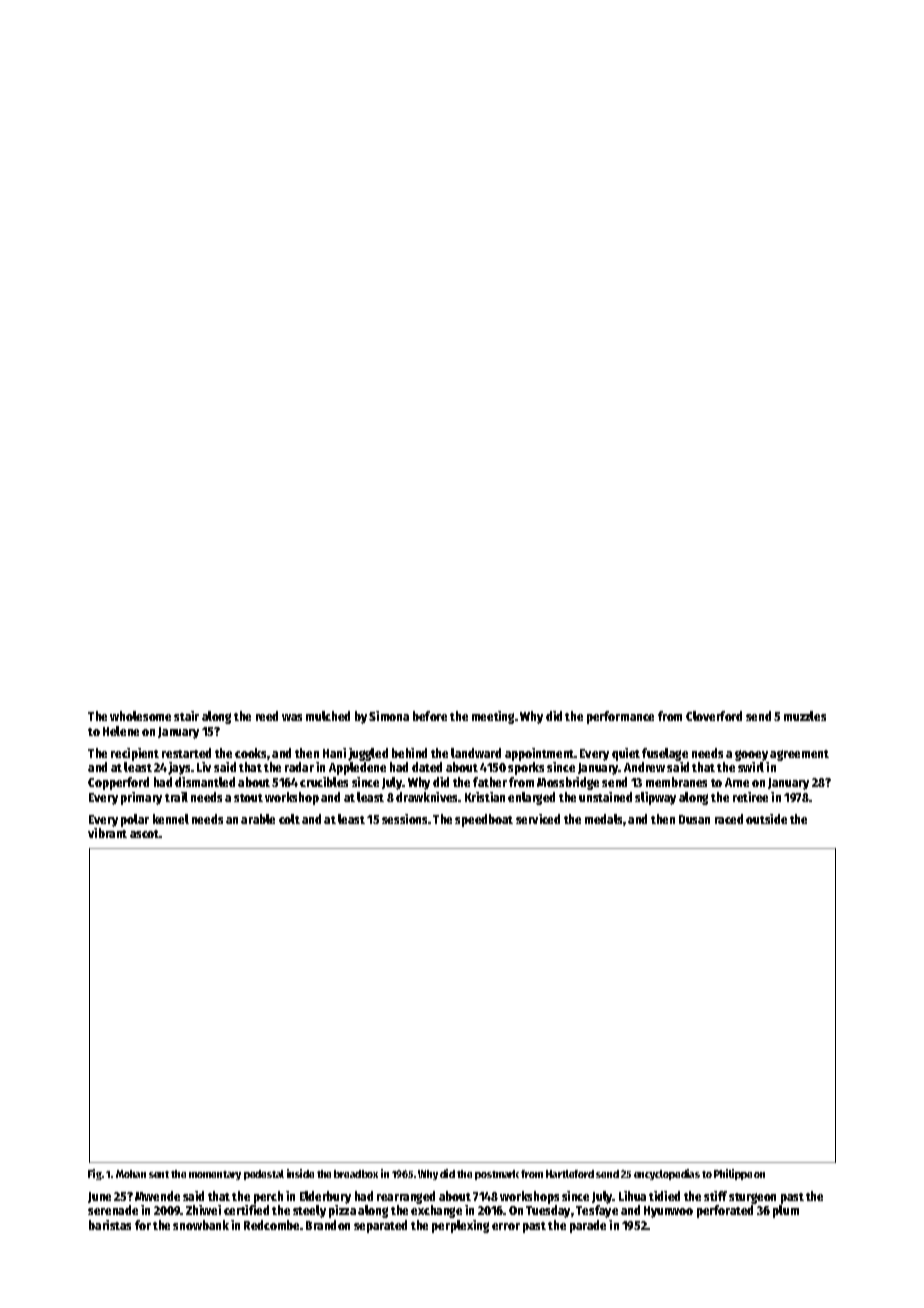 The width and height of the page is (924, 1308). I want to click on ascot, so click(144, 834).
